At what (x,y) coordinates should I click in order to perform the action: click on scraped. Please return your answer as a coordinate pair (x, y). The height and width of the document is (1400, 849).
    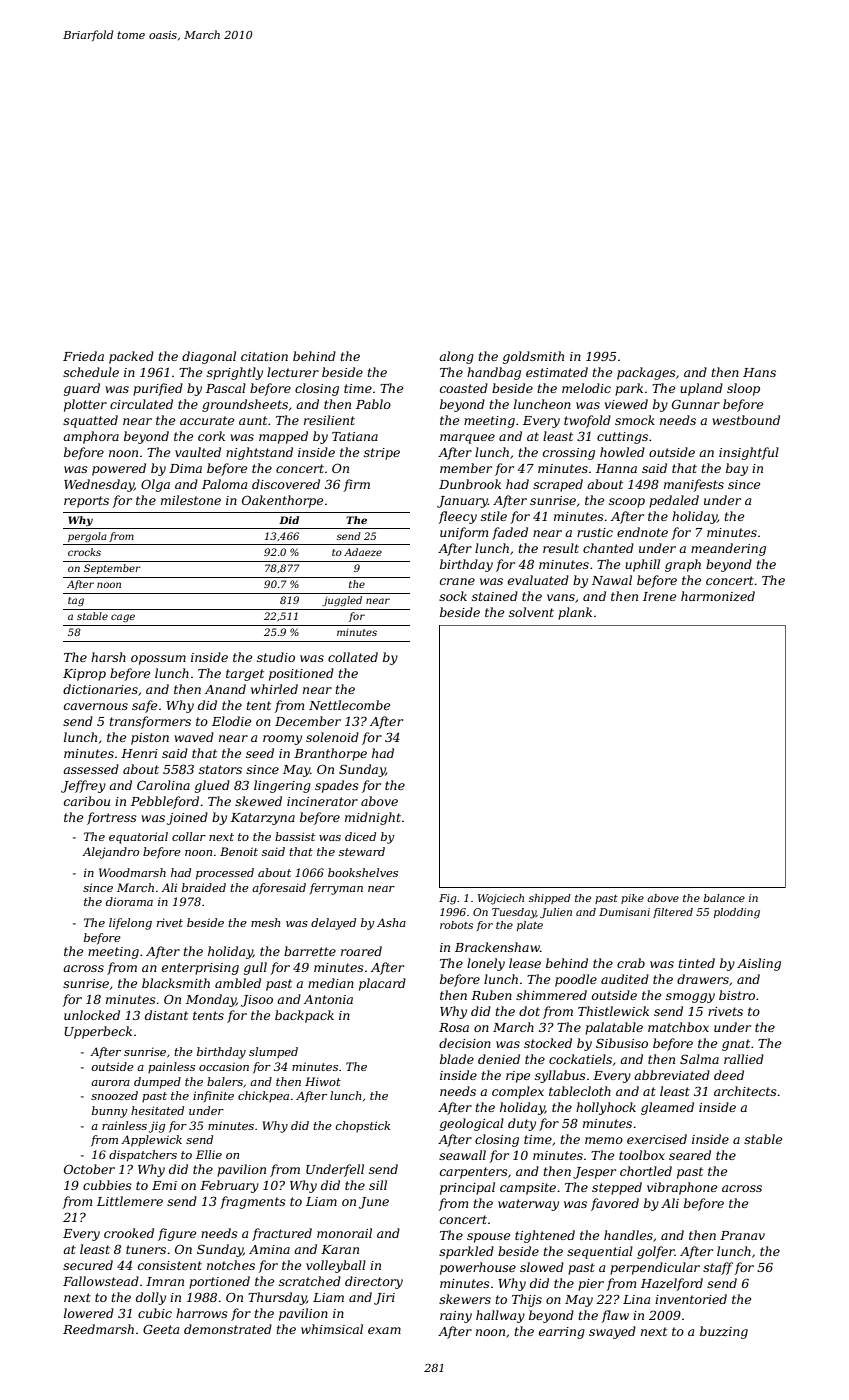
    Looking at the image, I should click on (558, 485).
